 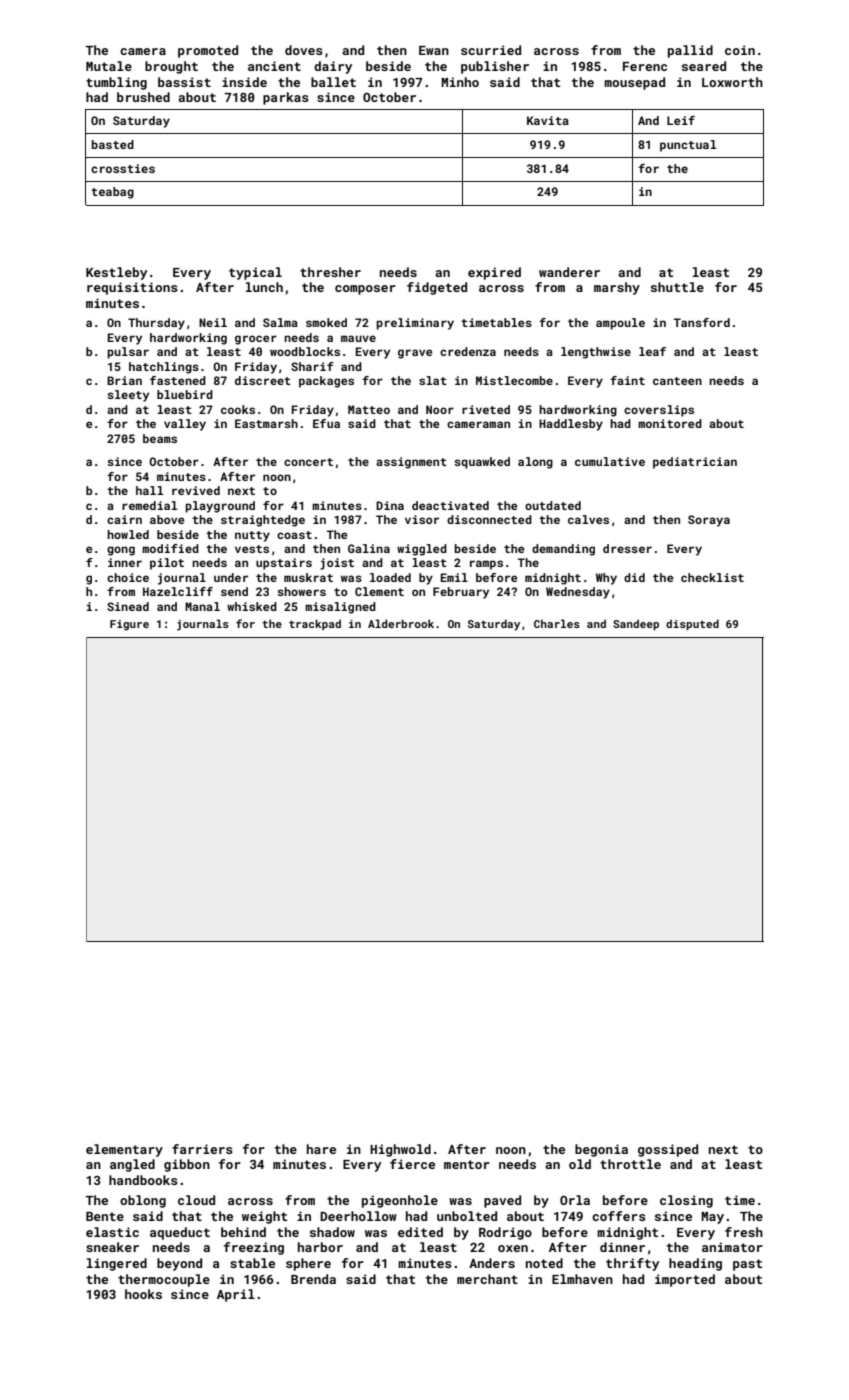 What do you see at coordinates (252, 606) in the document?
I see `whisked` at bounding box center [252, 606].
